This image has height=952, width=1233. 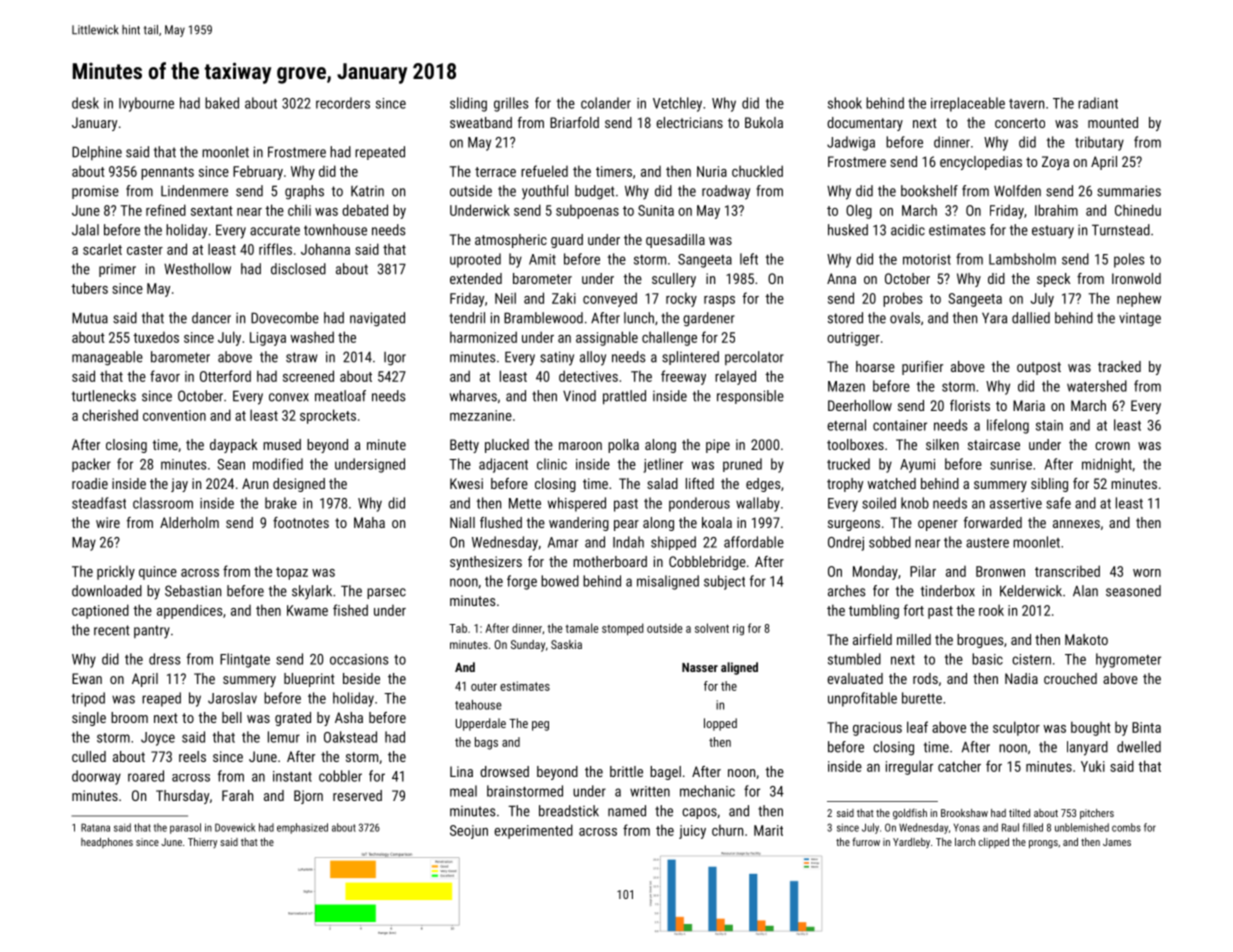 What do you see at coordinates (909, 767) in the image?
I see `irregular` at bounding box center [909, 767].
